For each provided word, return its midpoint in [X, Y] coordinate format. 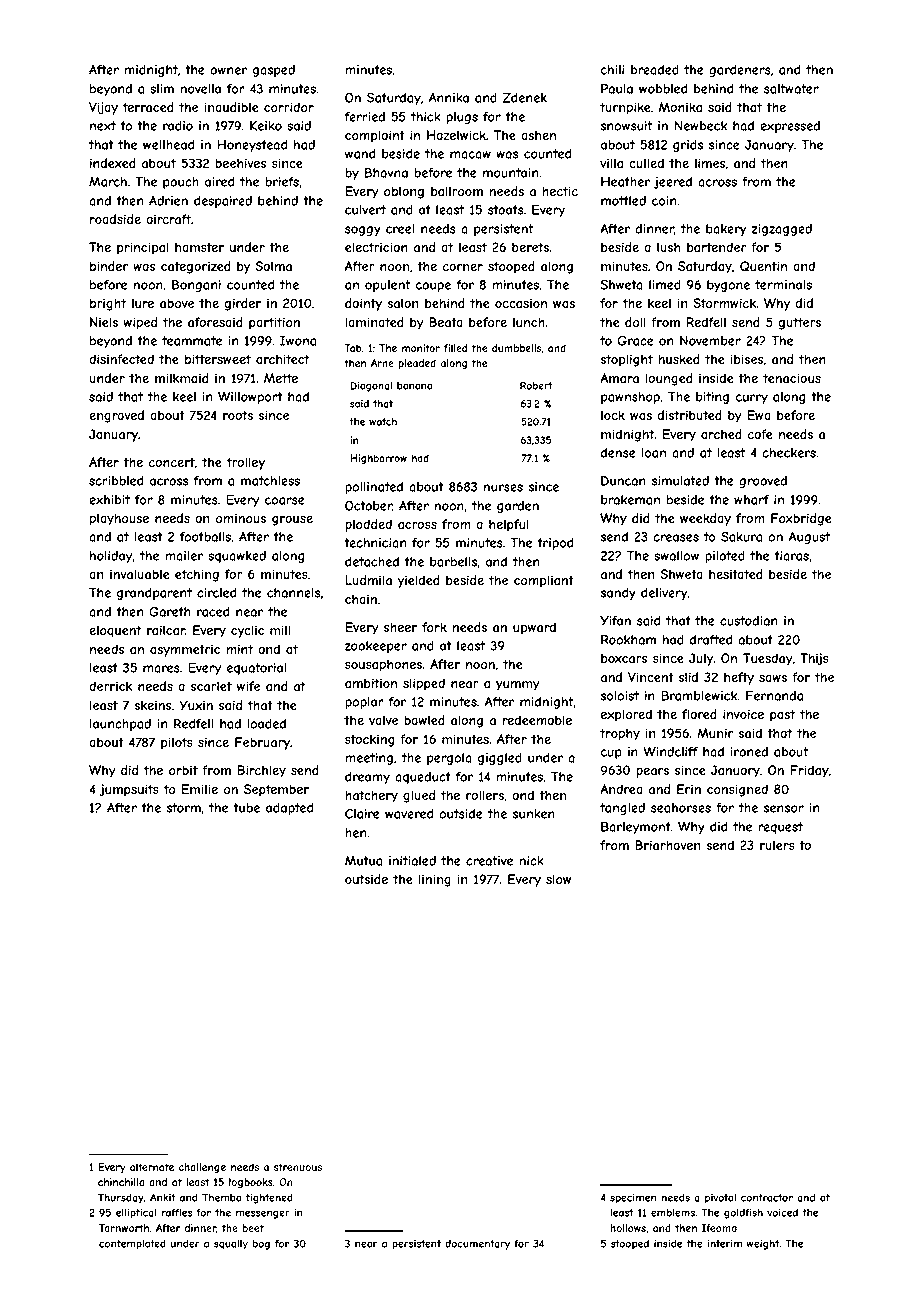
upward [534, 628]
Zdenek [524, 98]
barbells [453, 562]
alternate [152, 1167]
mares [161, 669]
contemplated [132, 1244]
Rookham [628, 639]
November [710, 341]
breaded [655, 70]
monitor [421, 348]
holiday [111, 557]
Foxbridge [801, 519]
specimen [633, 1199]
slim [162, 89]
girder [243, 304]
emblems [673, 1212]
